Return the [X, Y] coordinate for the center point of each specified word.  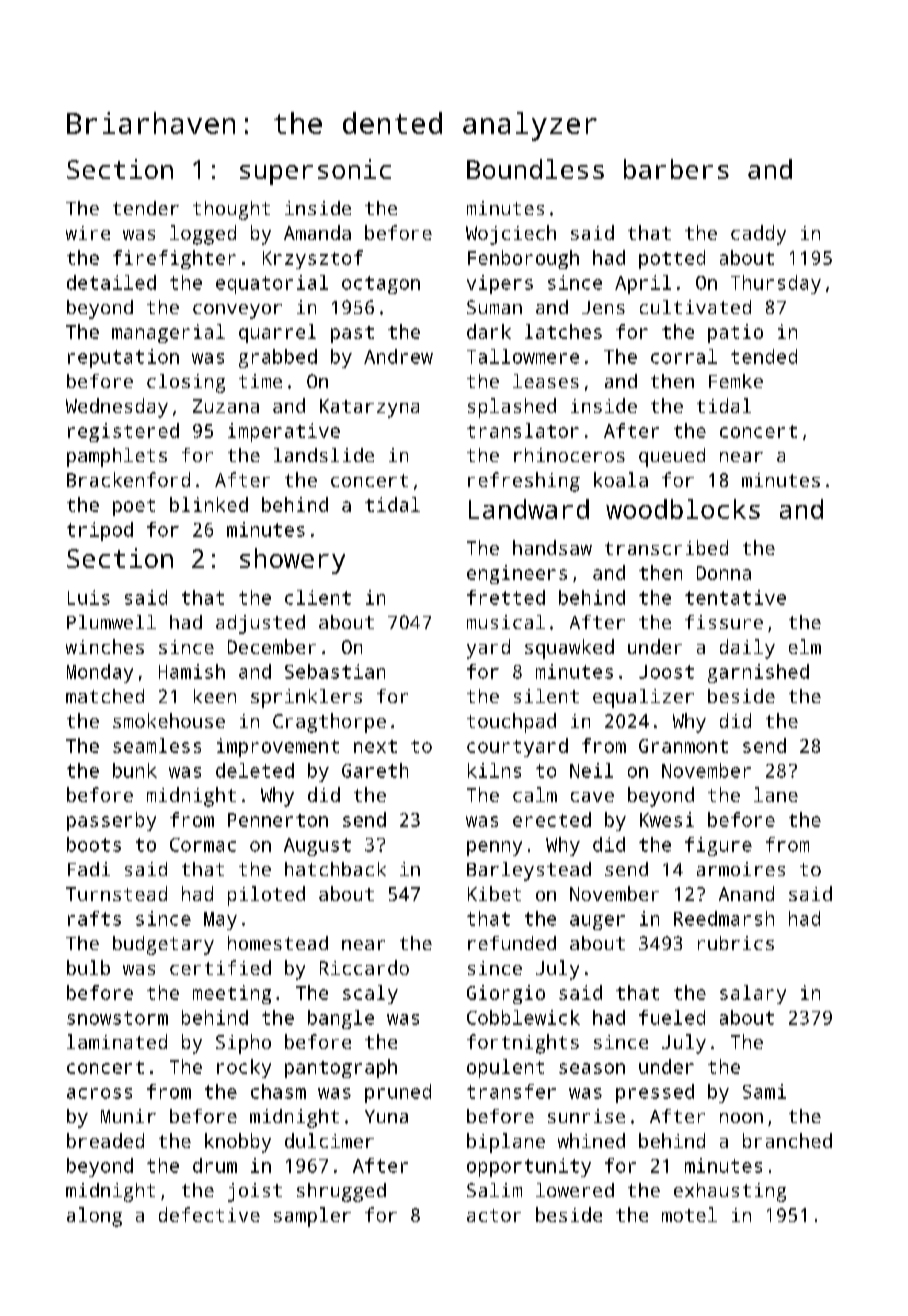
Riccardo [364, 967]
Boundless [535, 169]
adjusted [260, 624]
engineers [517, 574]
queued [672, 457]
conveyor [237, 311]
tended [764, 356]
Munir [128, 1116]
